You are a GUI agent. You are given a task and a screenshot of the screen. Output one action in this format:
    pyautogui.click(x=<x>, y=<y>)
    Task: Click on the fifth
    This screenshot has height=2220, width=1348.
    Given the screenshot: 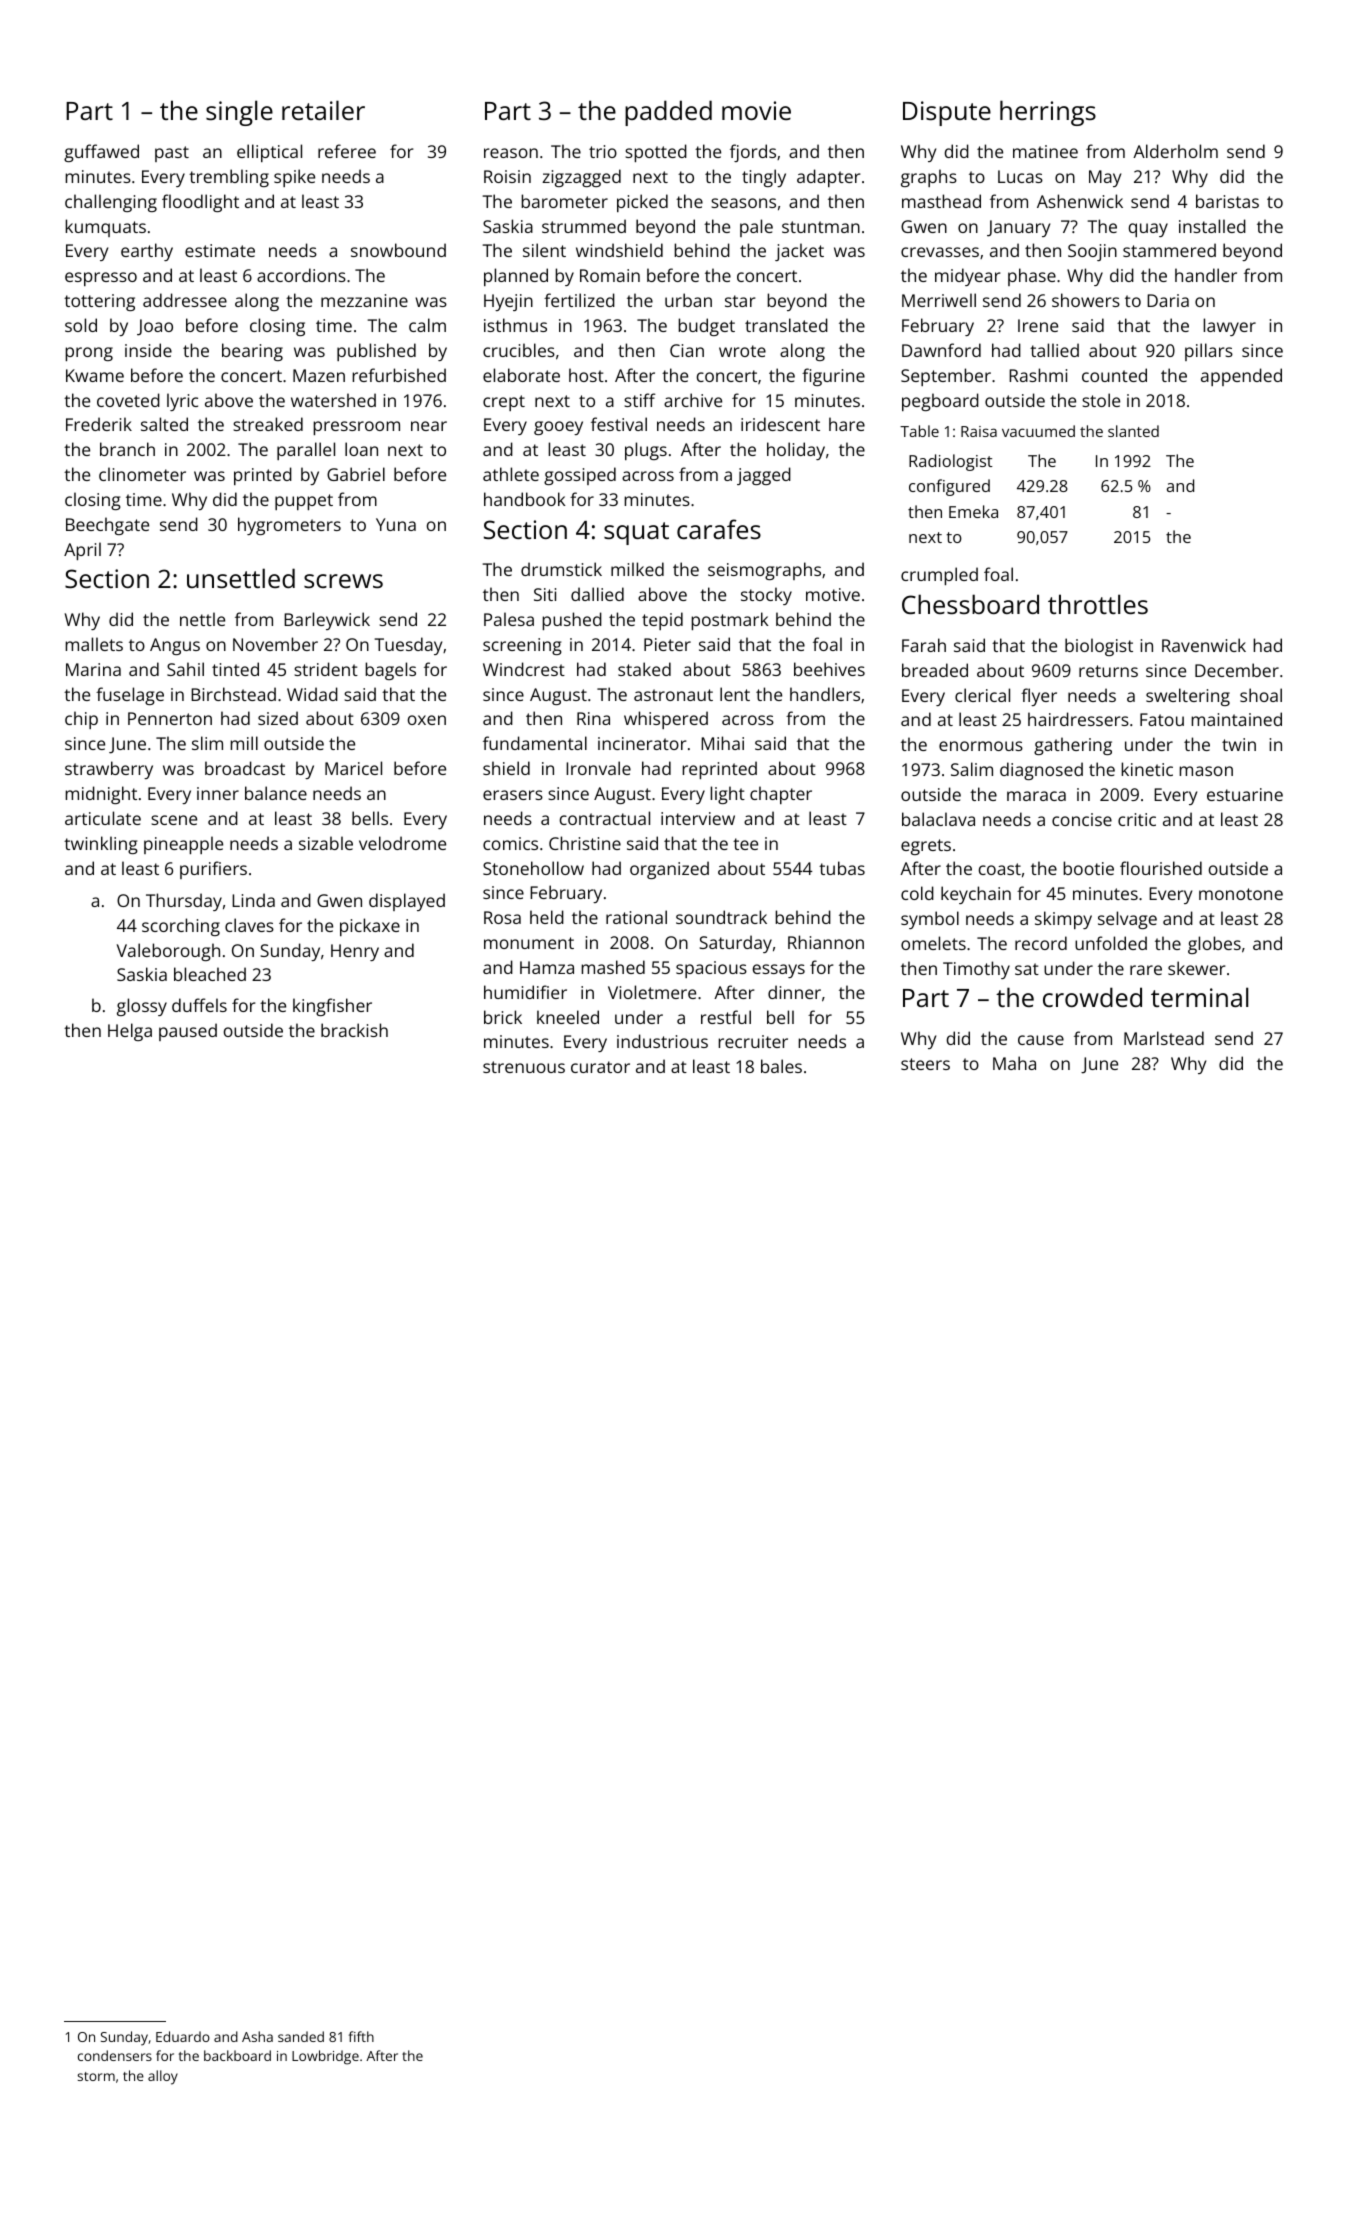 What is the action you would take?
    pyautogui.click(x=361, y=2036)
